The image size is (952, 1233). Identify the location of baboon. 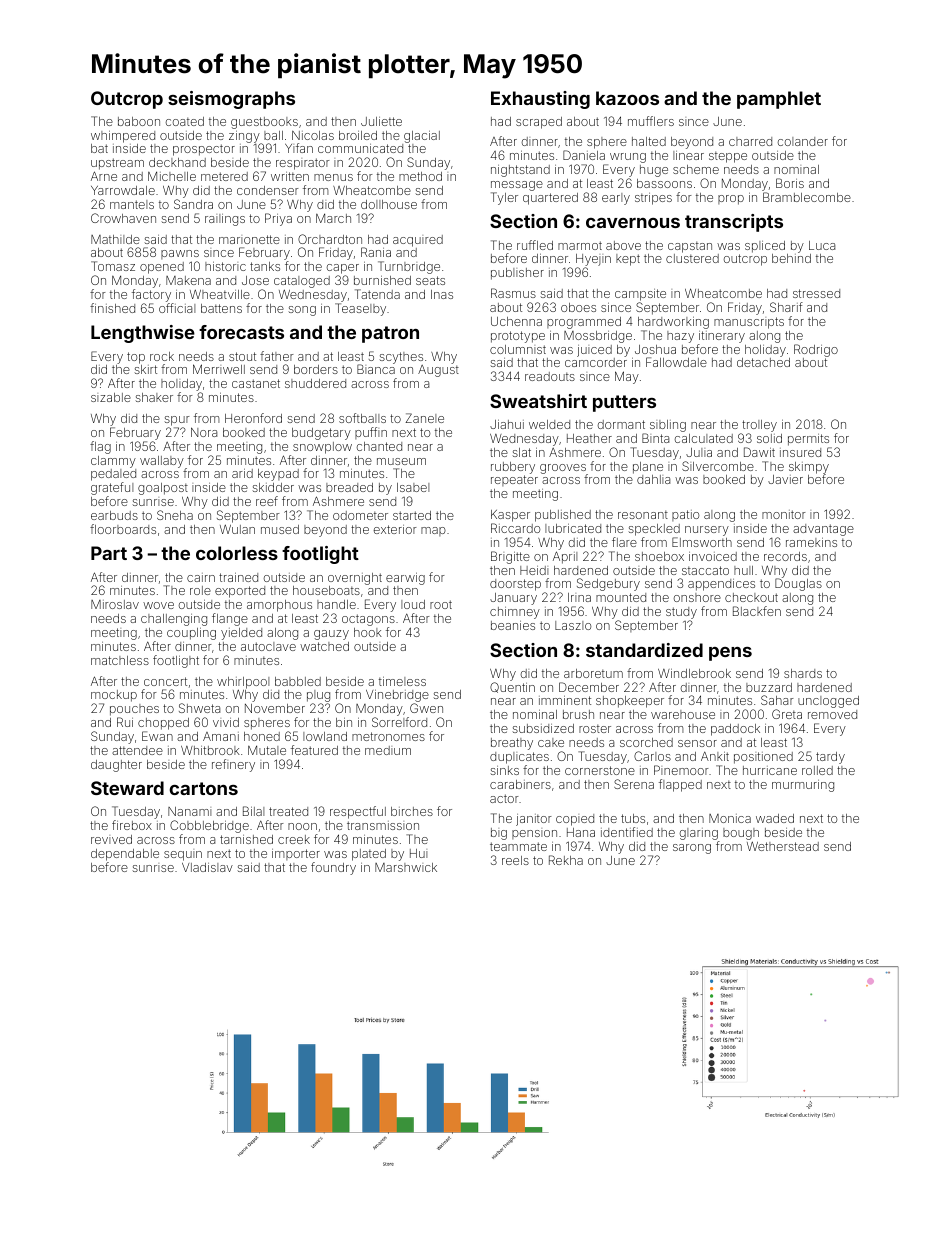
(139, 121).
